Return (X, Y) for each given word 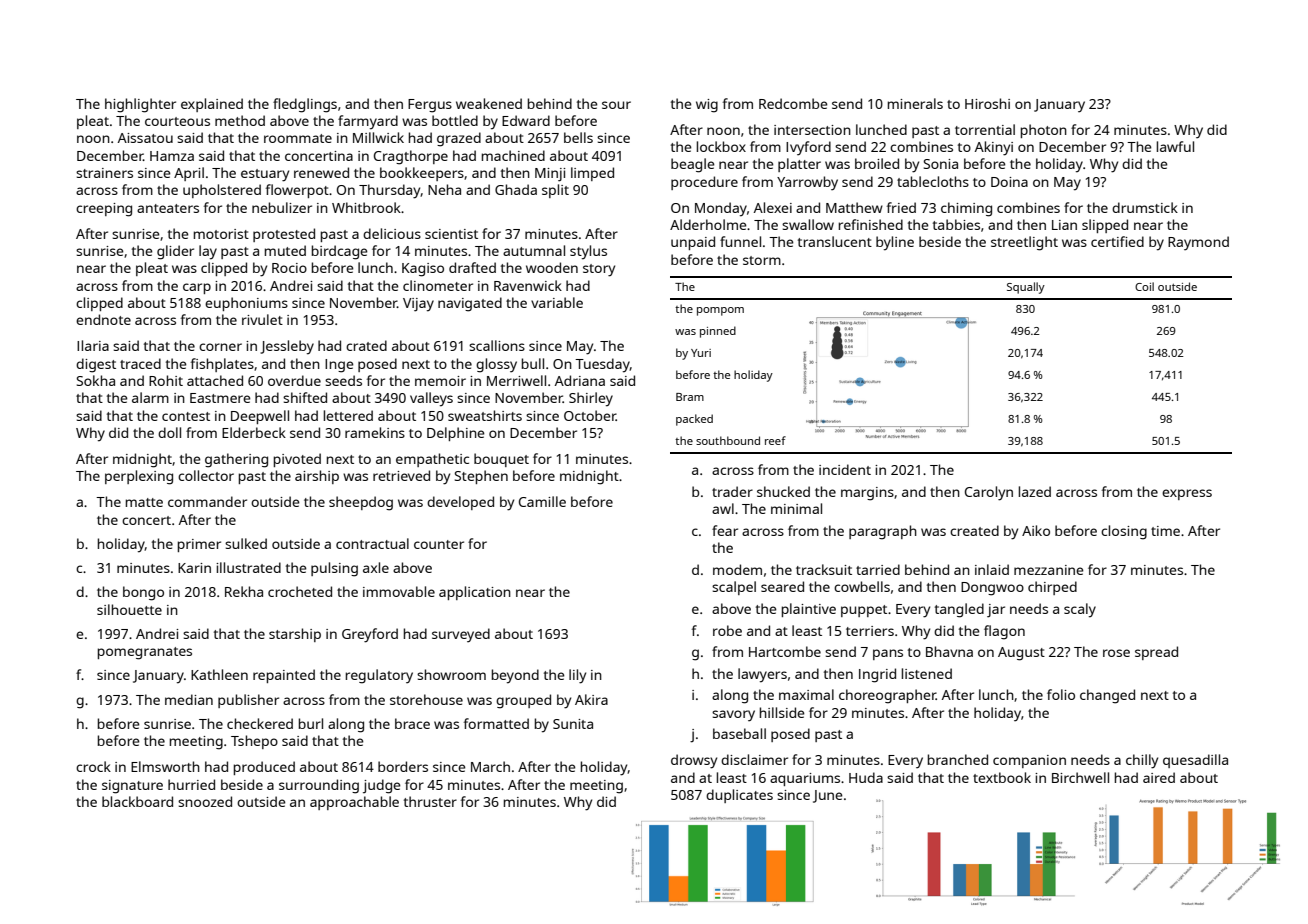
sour (616, 105)
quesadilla (1195, 761)
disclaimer (754, 759)
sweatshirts (485, 415)
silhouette (129, 609)
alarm (150, 397)
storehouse (426, 699)
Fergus (430, 106)
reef (775, 440)
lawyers (762, 675)
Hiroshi (987, 103)
